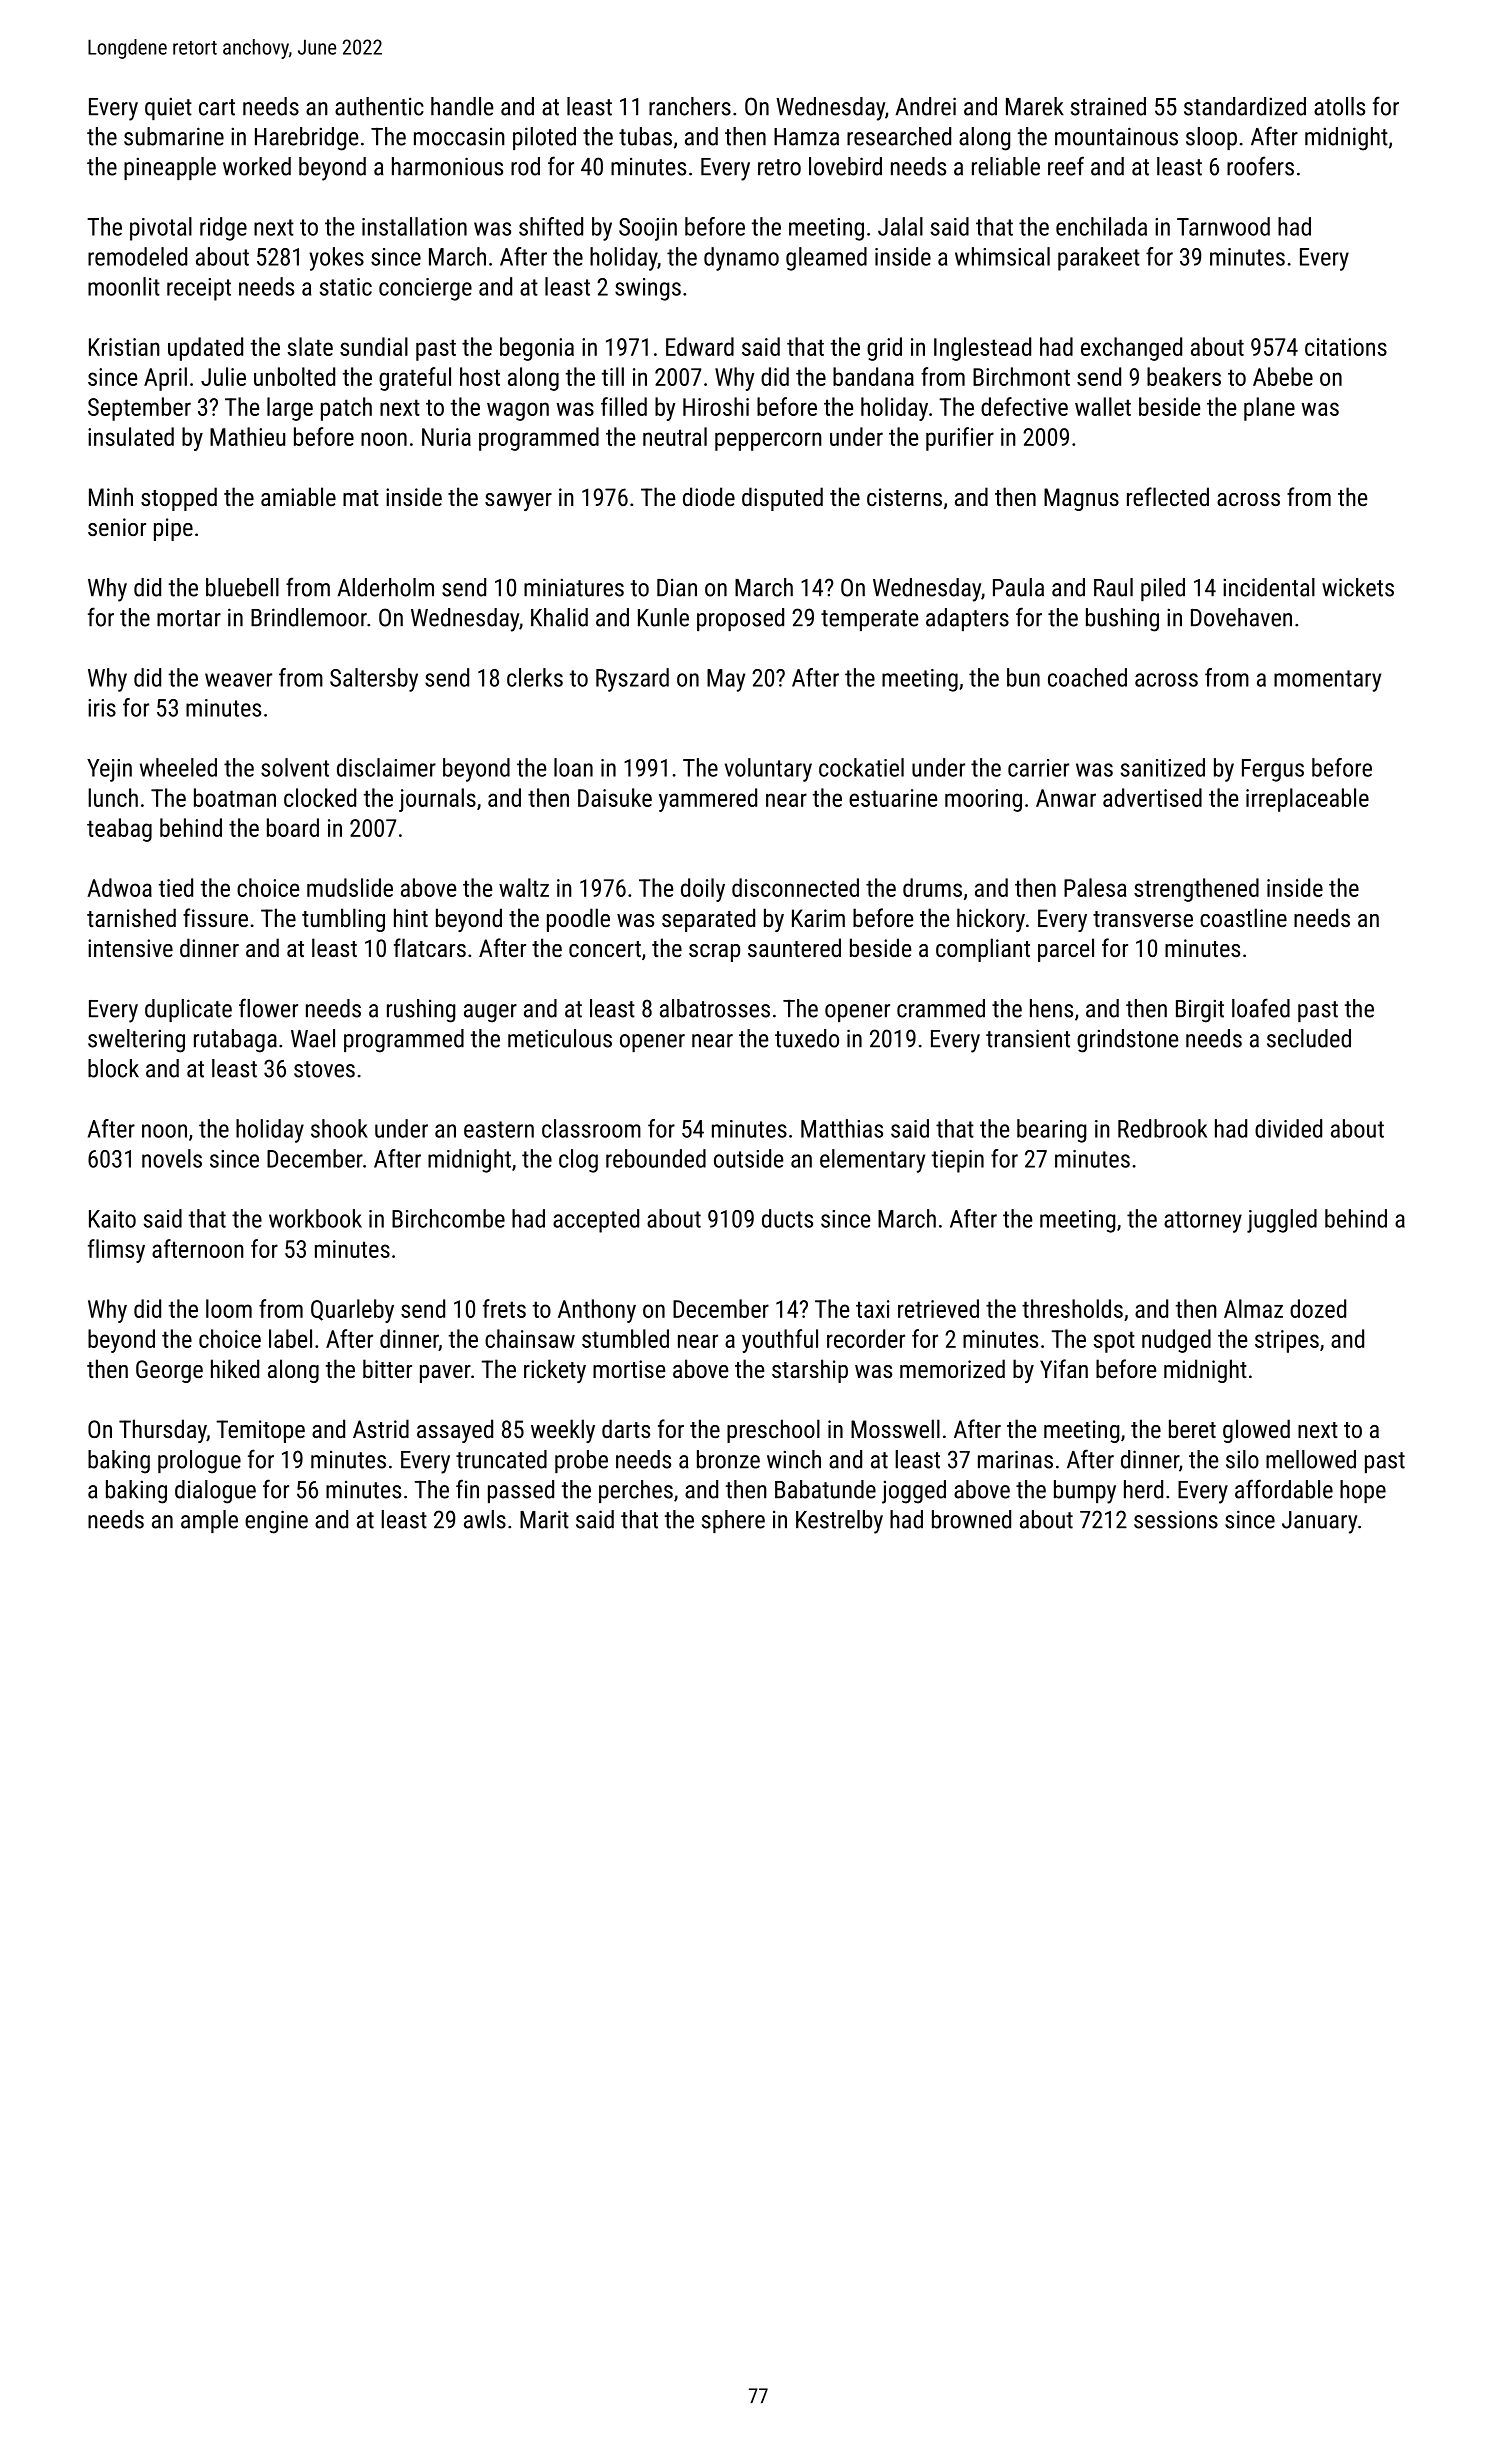 This screenshot has height=2464, width=1496. Describe the element at coordinates (209, 1521) in the screenshot. I see `ample` at that location.
